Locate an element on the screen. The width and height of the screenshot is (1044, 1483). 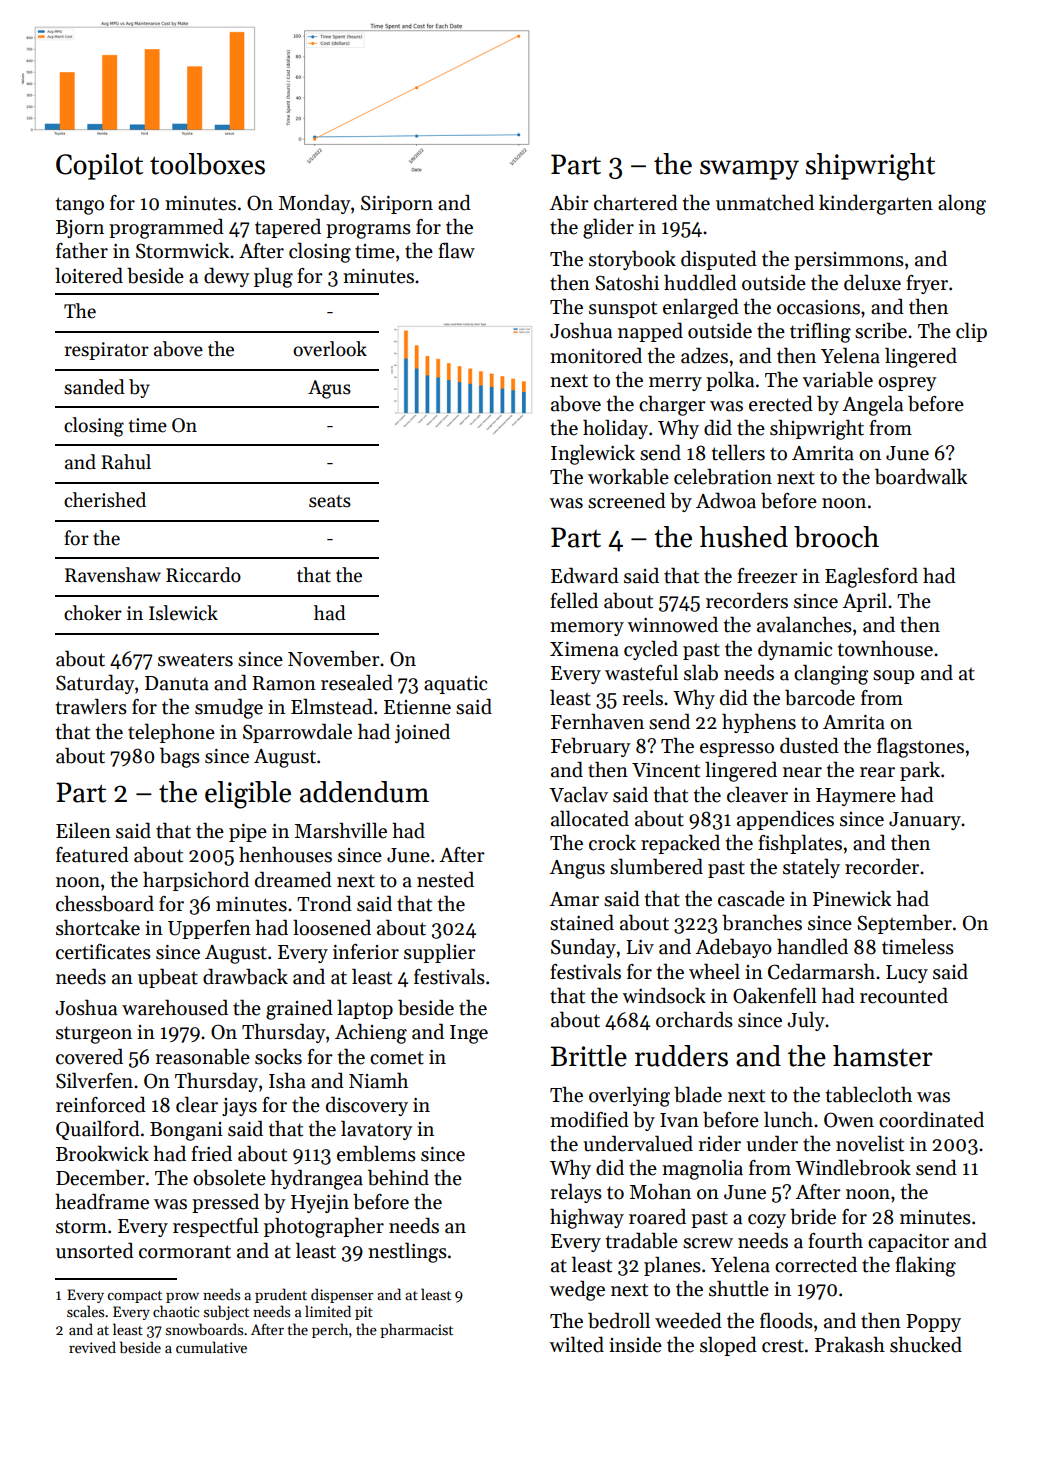
Vaclav is located at coordinates (578, 794).
